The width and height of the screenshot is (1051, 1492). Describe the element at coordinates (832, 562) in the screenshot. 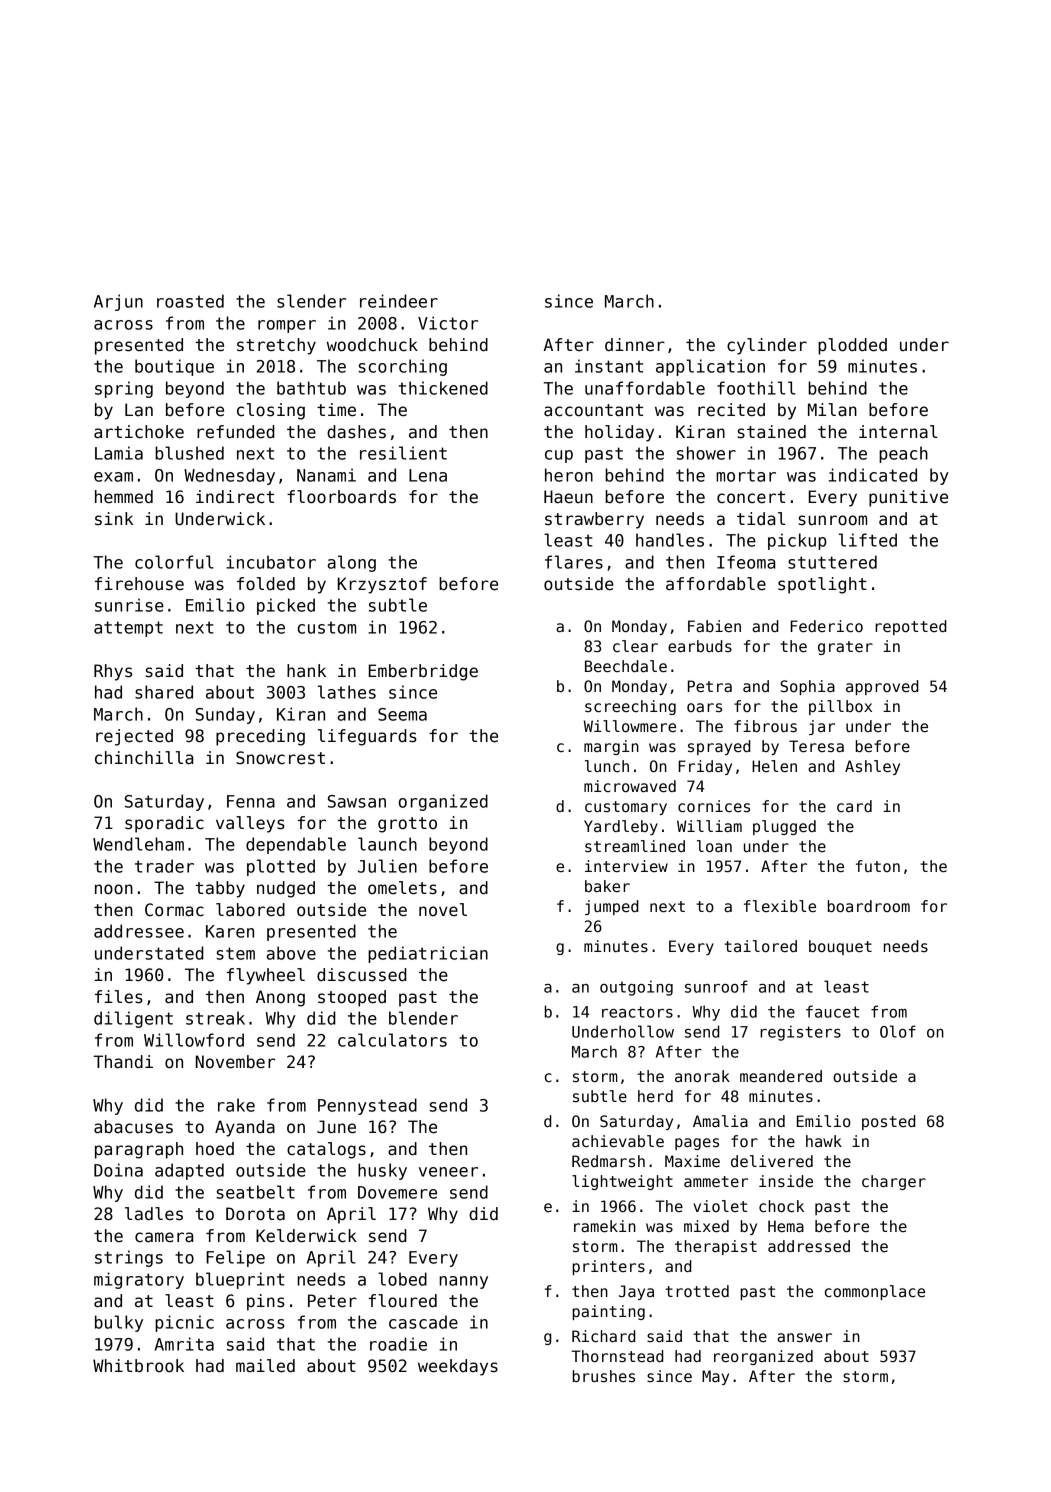

I see `stuttered` at that location.
